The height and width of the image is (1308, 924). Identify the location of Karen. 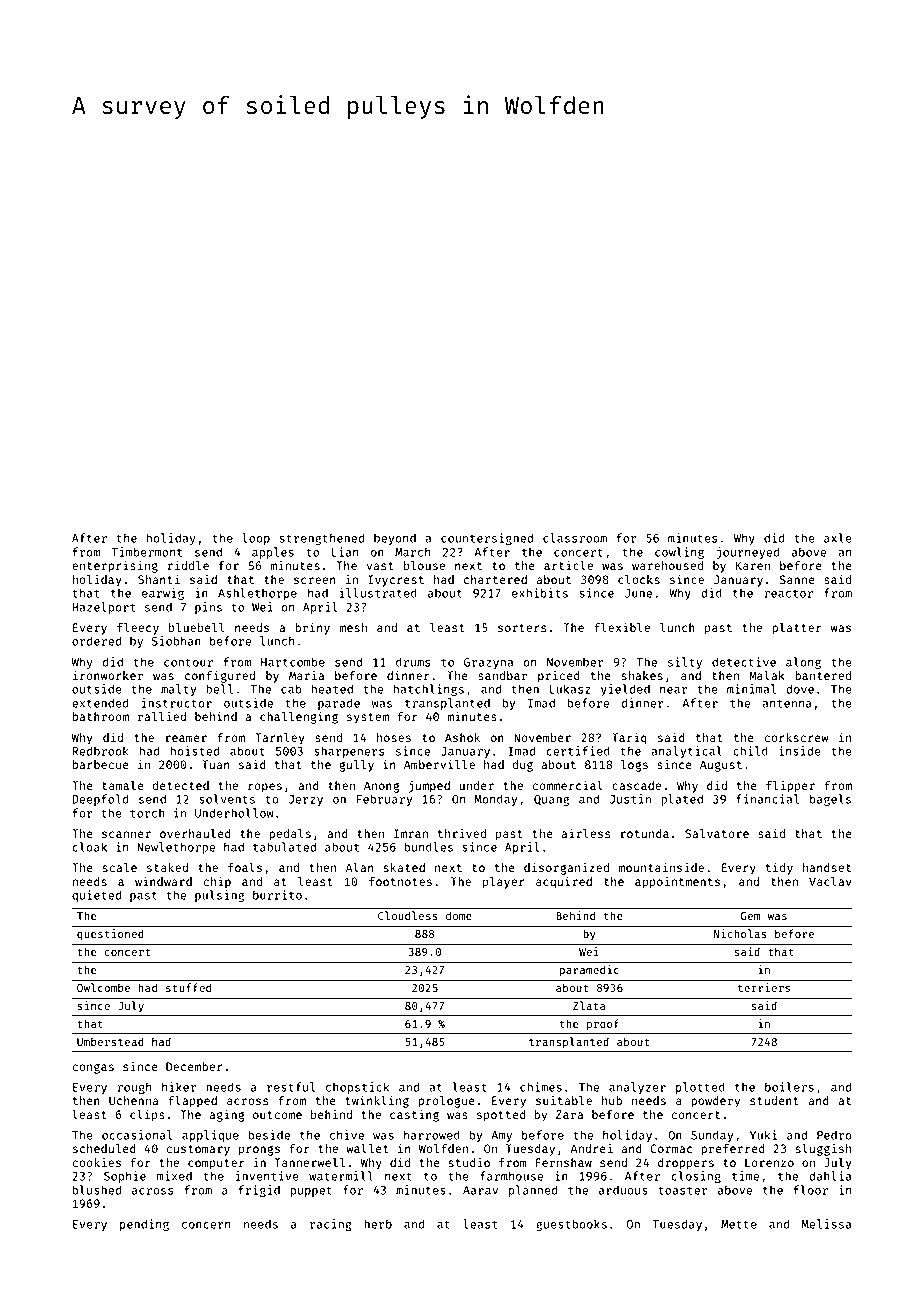
(753, 565).
